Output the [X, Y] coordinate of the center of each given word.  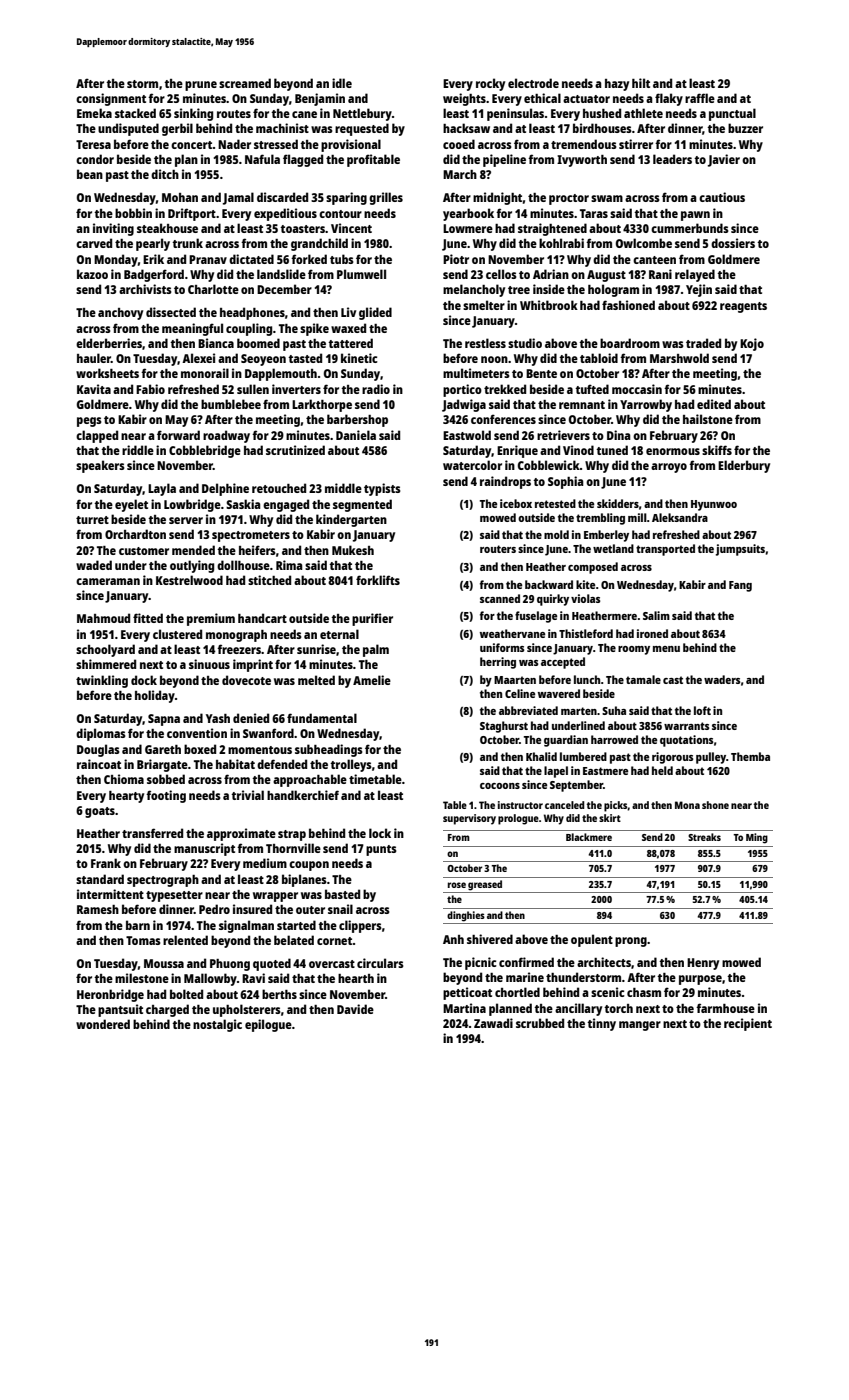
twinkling [102, 681]
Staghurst [504, 727]
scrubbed [540, 1023]
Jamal [238, 198]
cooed [459, 144]
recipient [748, 1024]
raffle [700, 98]
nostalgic [217, 1025]
